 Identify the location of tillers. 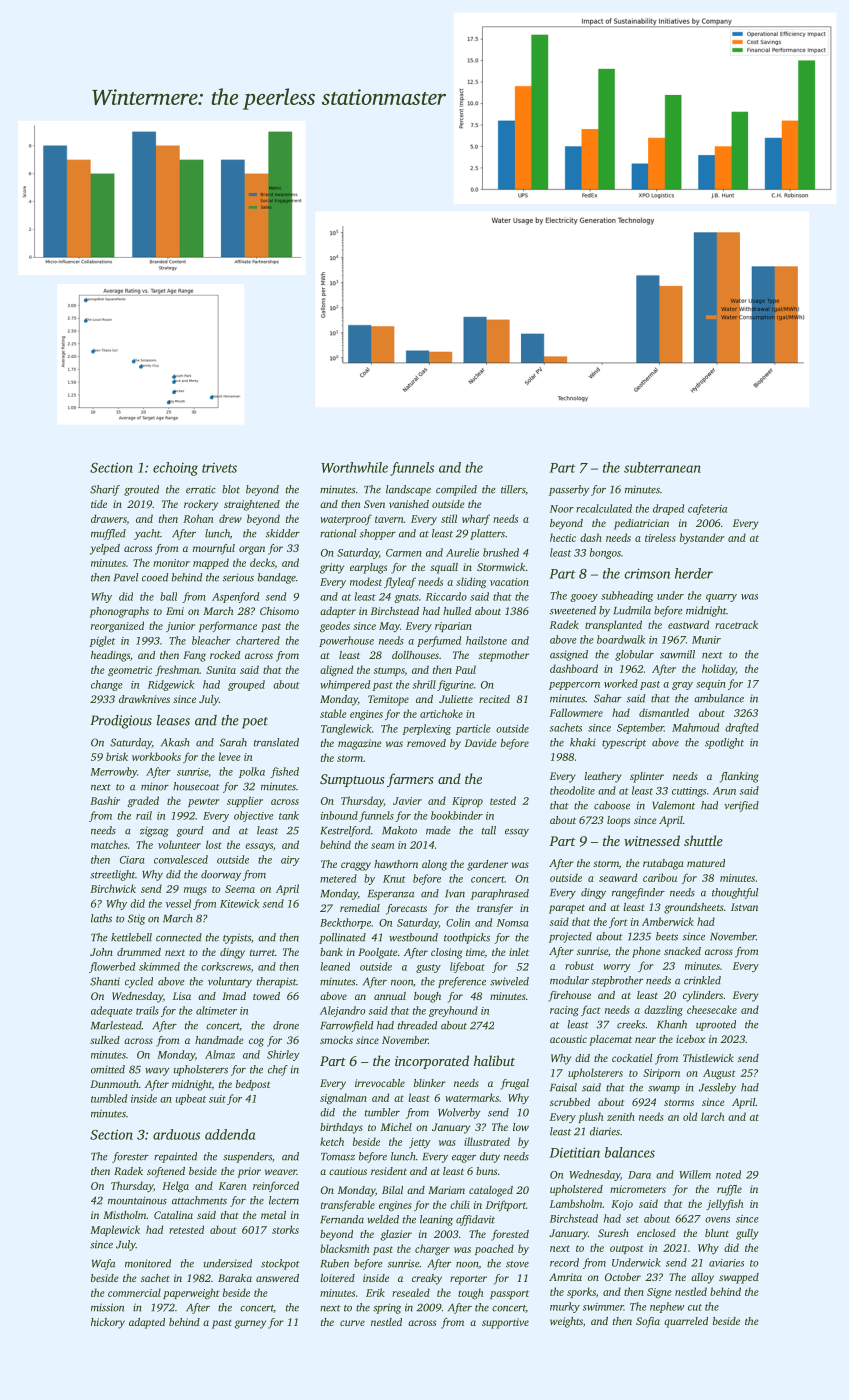
(513, 489).
